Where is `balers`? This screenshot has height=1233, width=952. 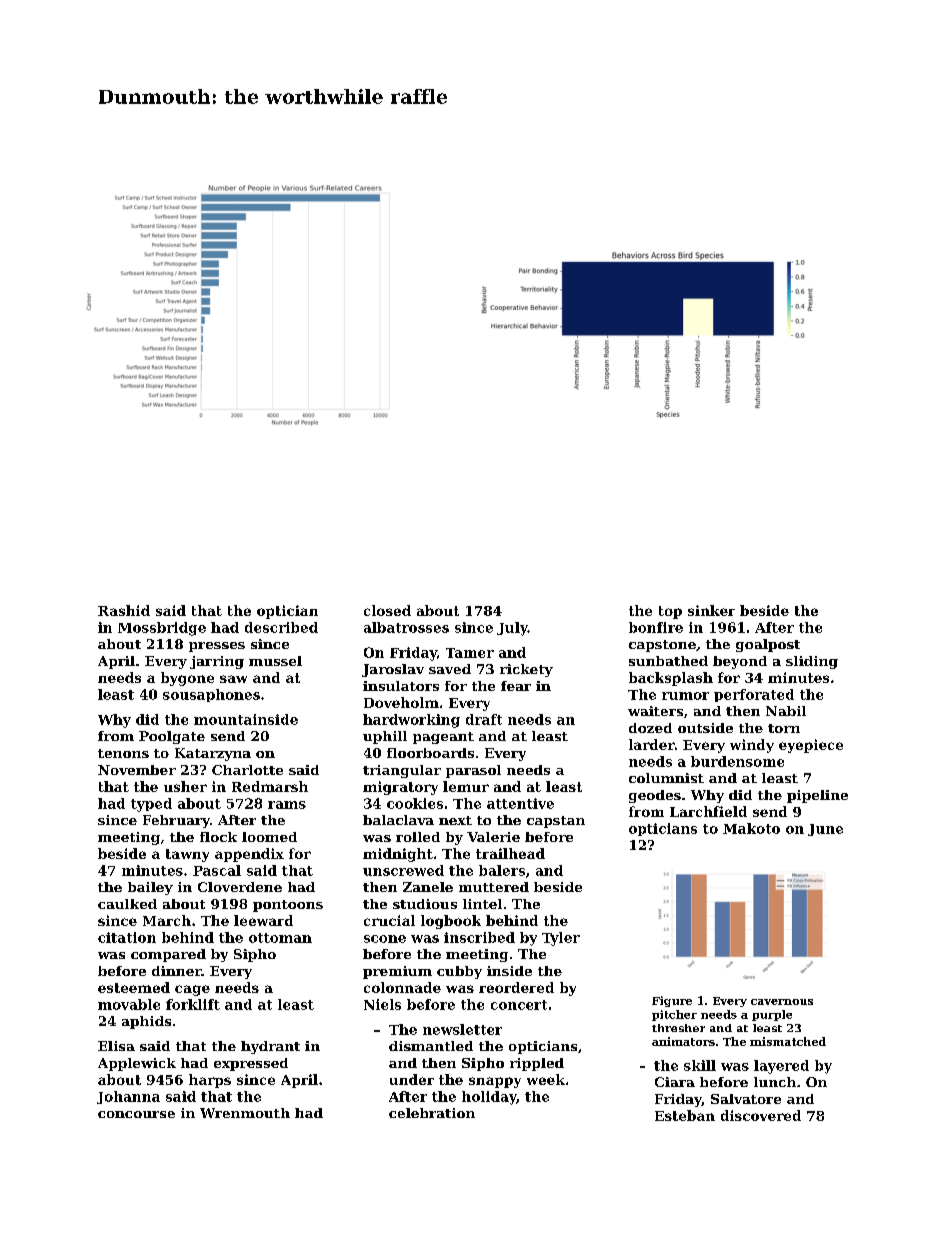
balers is located at coordinates (502, 870).
